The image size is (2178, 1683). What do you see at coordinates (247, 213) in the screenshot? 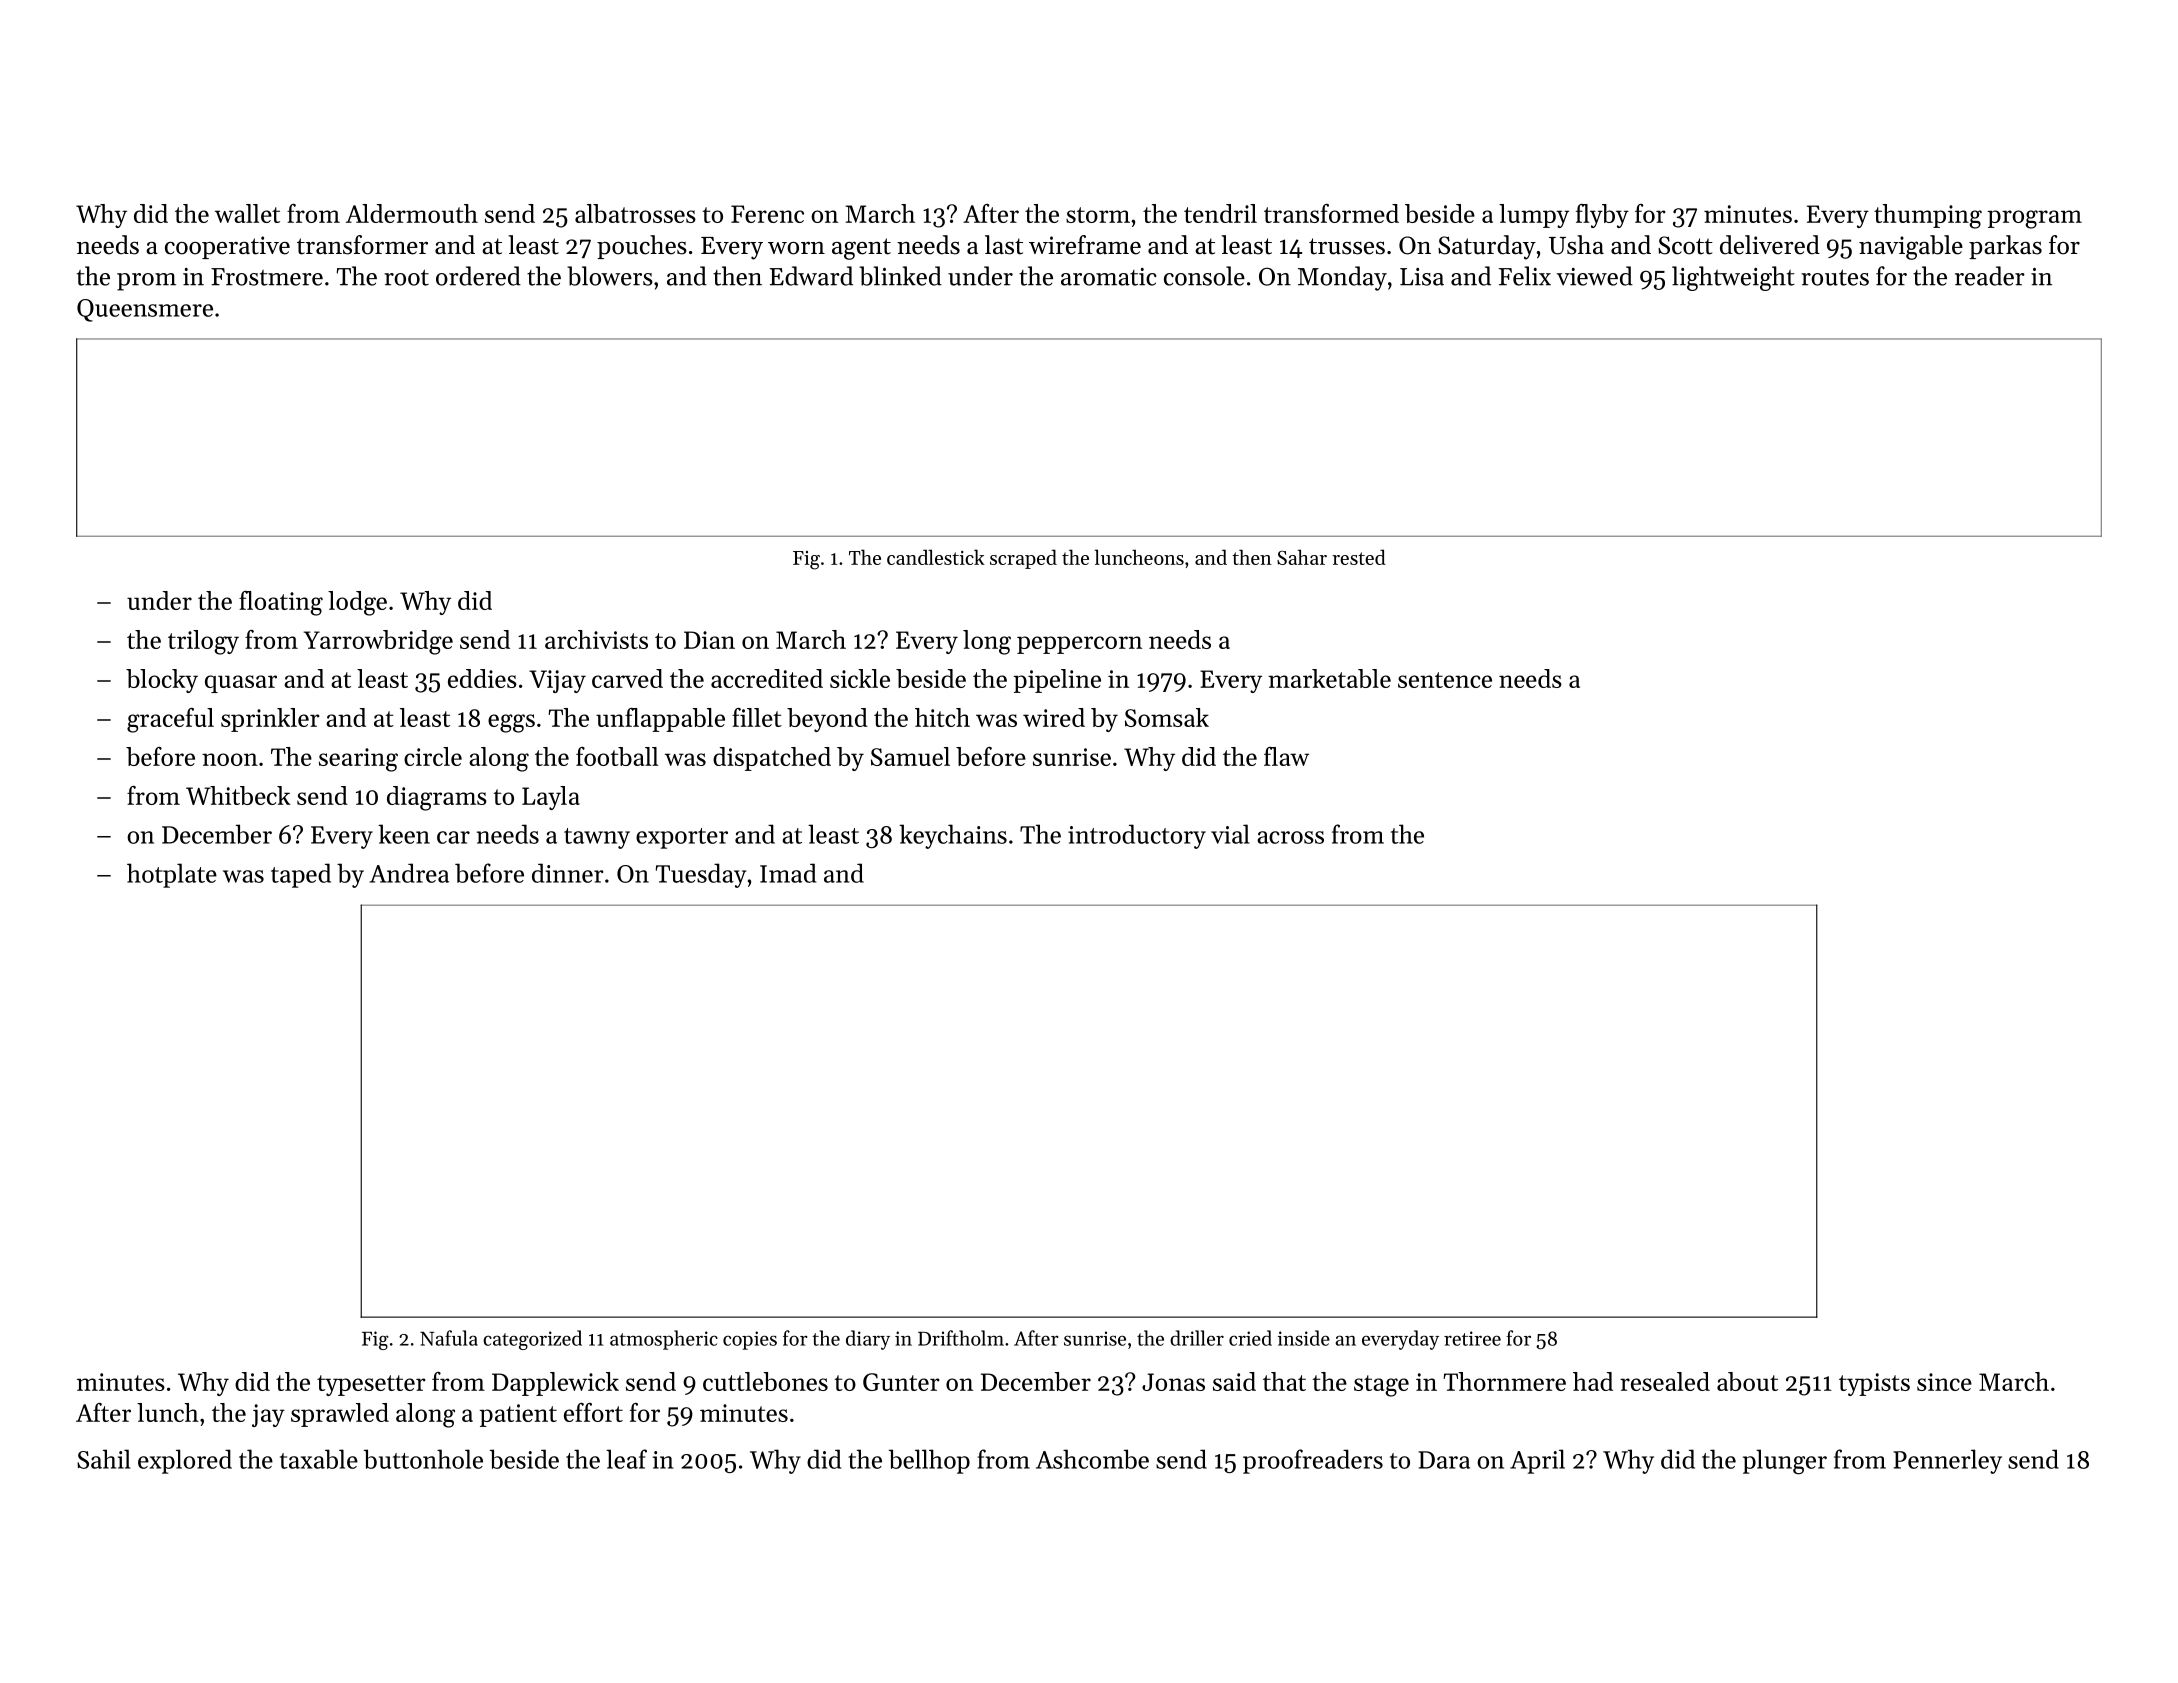
I see `wallet` at bounding box center [247, 213].
